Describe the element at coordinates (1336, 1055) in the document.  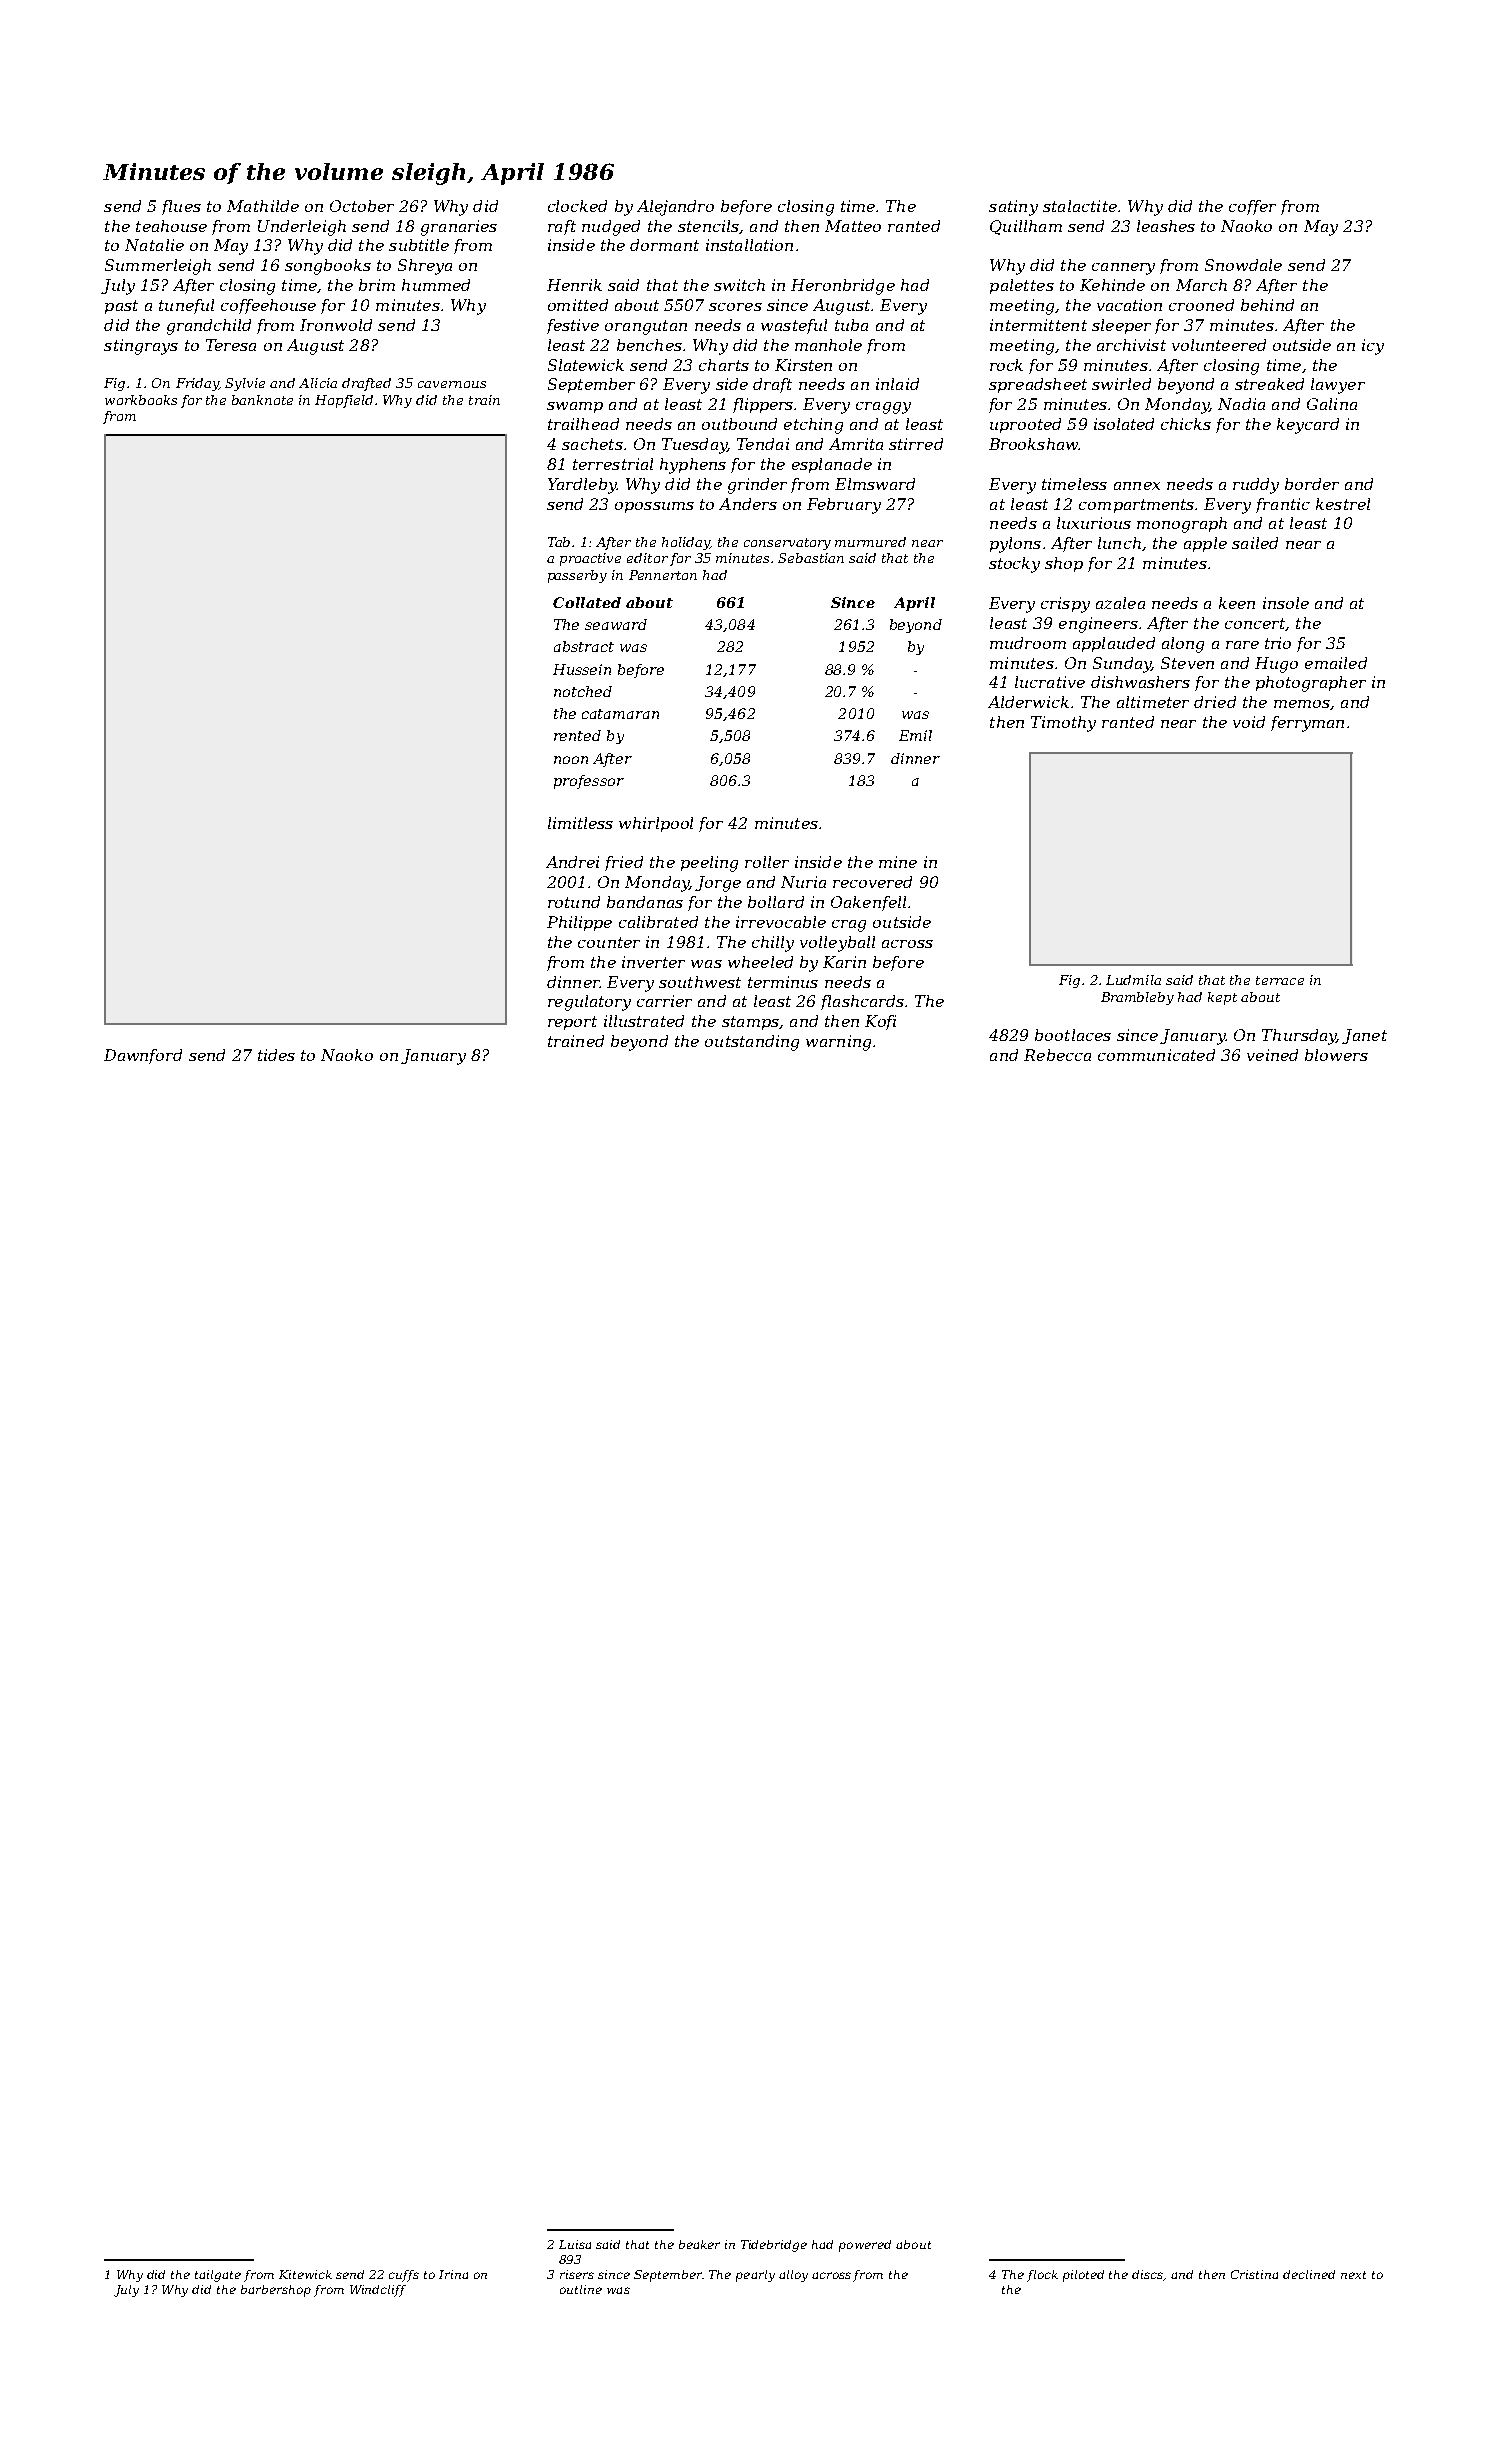
I see `blowers` at that location.
